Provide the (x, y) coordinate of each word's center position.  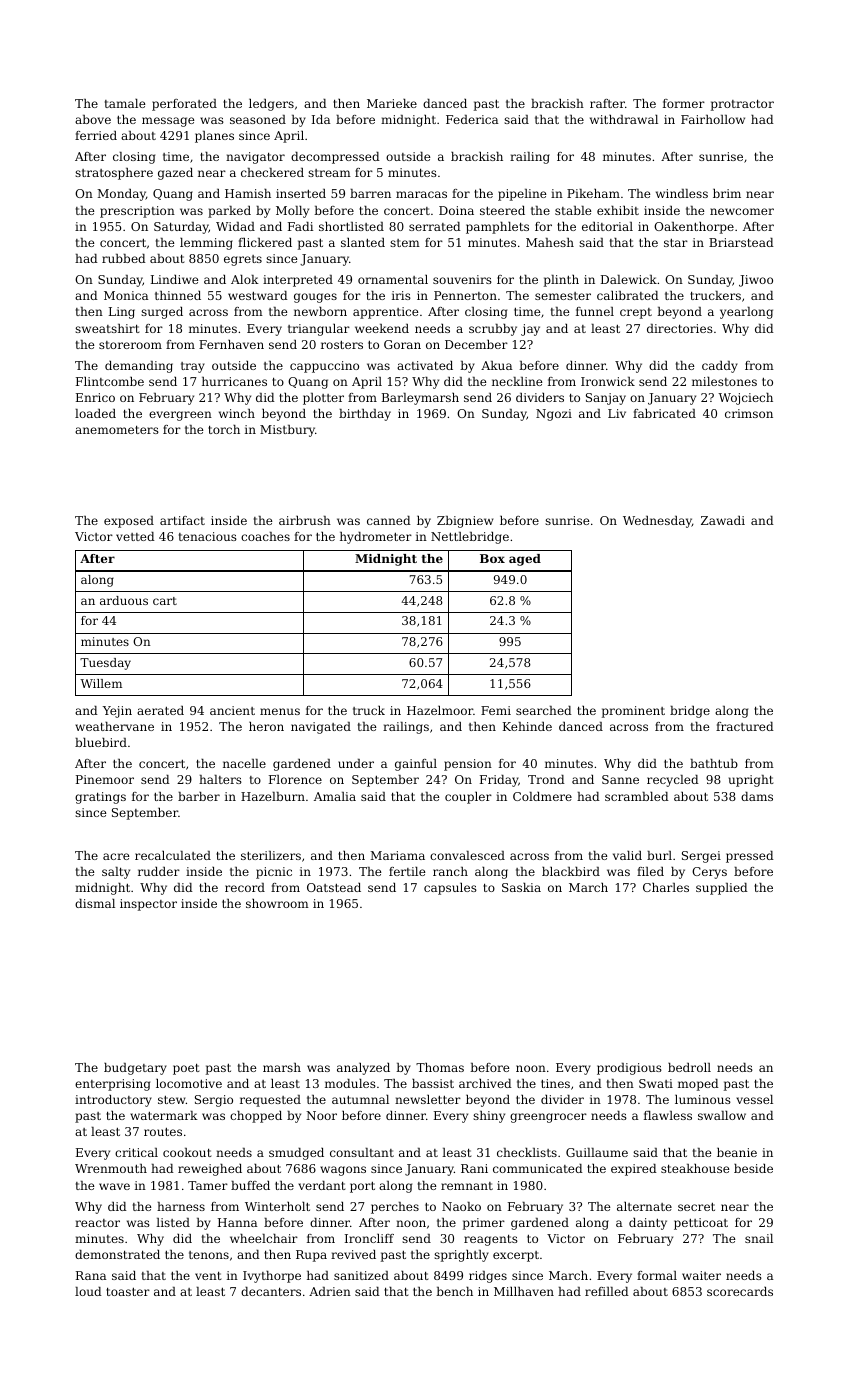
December (476, 344)
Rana (91, 1275)
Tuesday (105, 664)
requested (270, 1101)
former (684, 103)
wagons (343, 1171)
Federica (472, 119)
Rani (474, 1168)
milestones (724, 381)
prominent (633, 712)
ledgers (271, 105)
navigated (321, 728)
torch (224, 429)
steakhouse (695, 1168)
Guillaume (597, 1152)
